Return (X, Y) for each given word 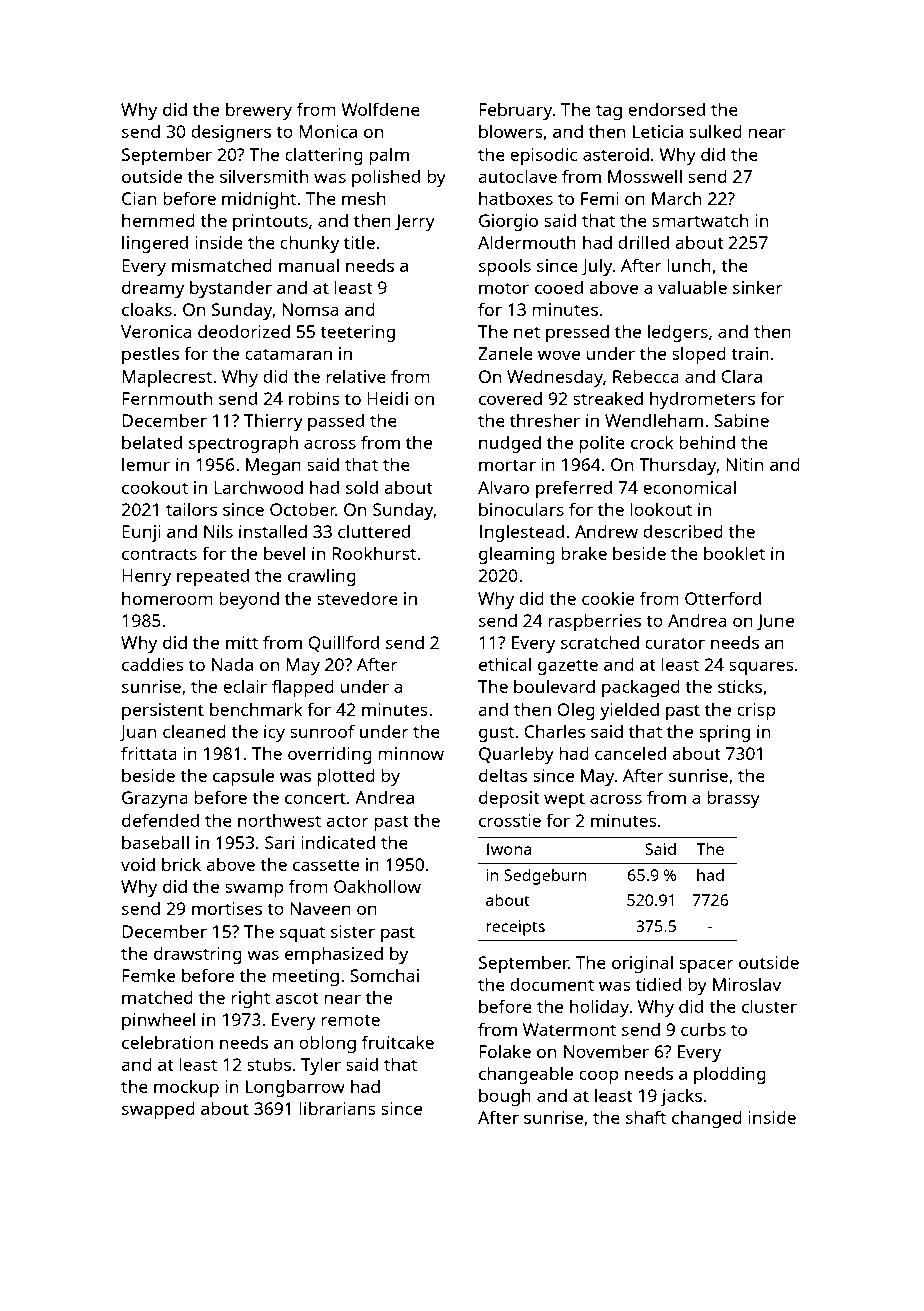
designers (231, 133)
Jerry (415, 222)
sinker (758, 287)
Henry (146, 577)
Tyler (321, 1066)
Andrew (606, 531)
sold (362, 487)
